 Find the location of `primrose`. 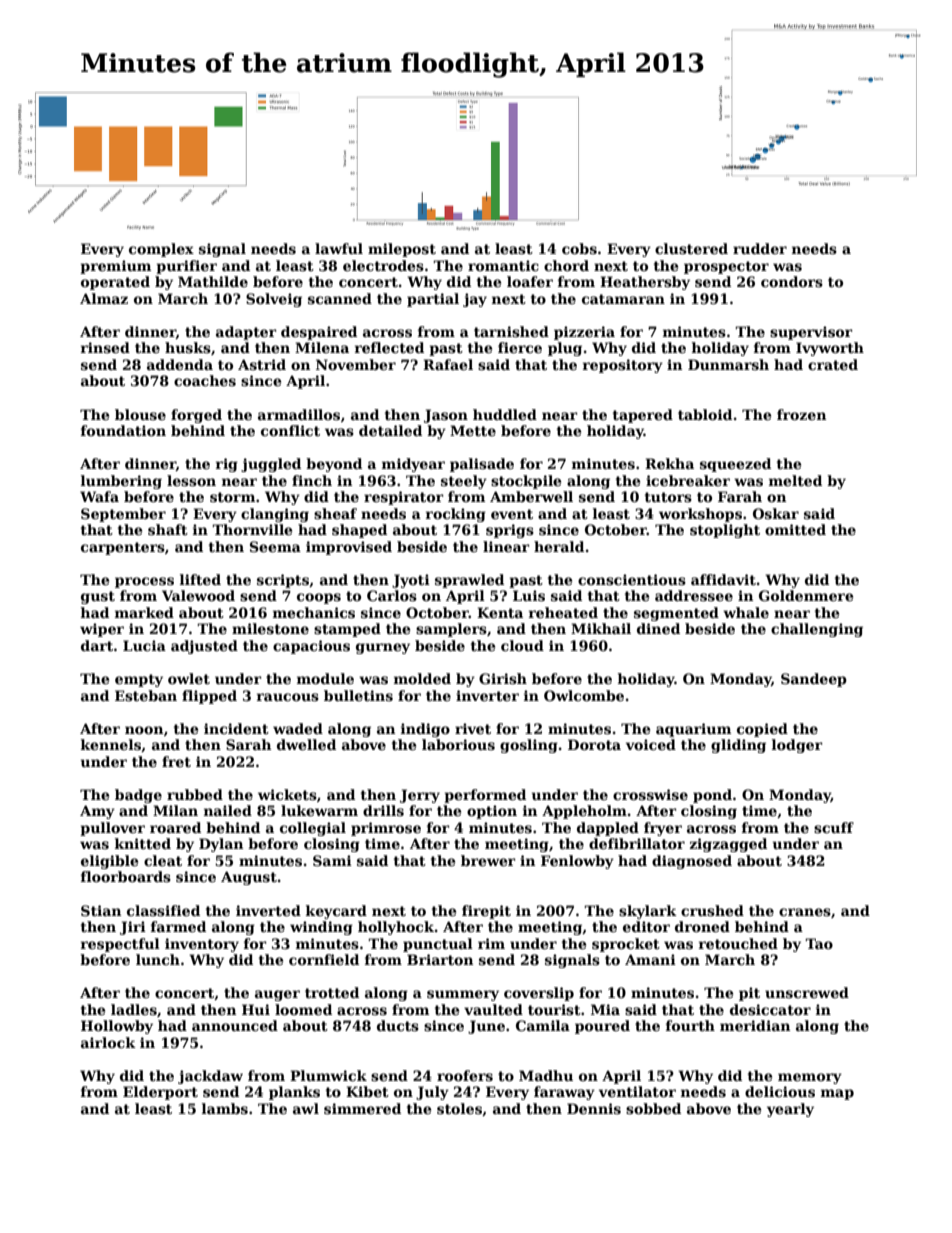

primrose is located at coordinates (386, 829).
